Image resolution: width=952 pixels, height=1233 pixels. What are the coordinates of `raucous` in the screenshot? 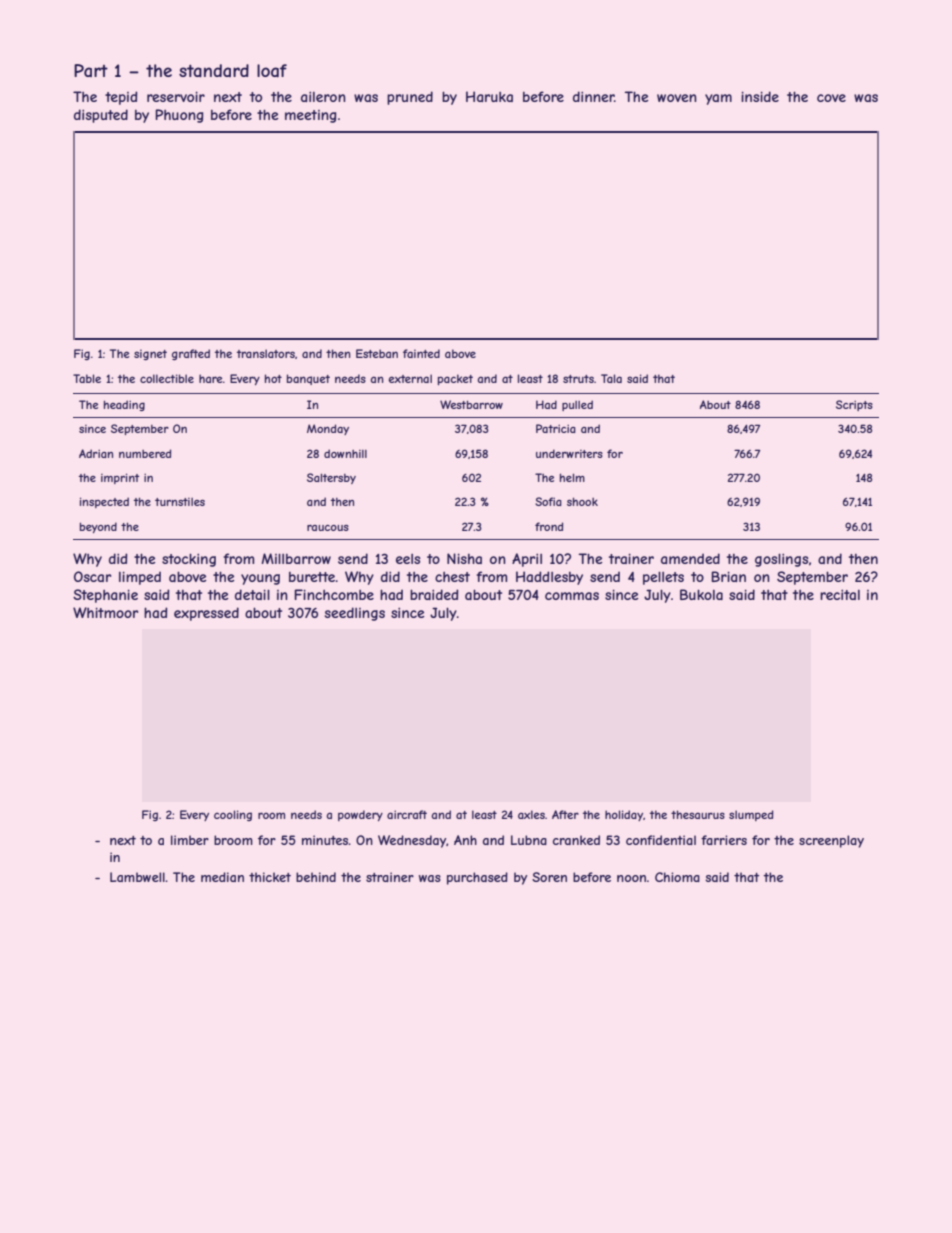 It's located at (328, 528).
